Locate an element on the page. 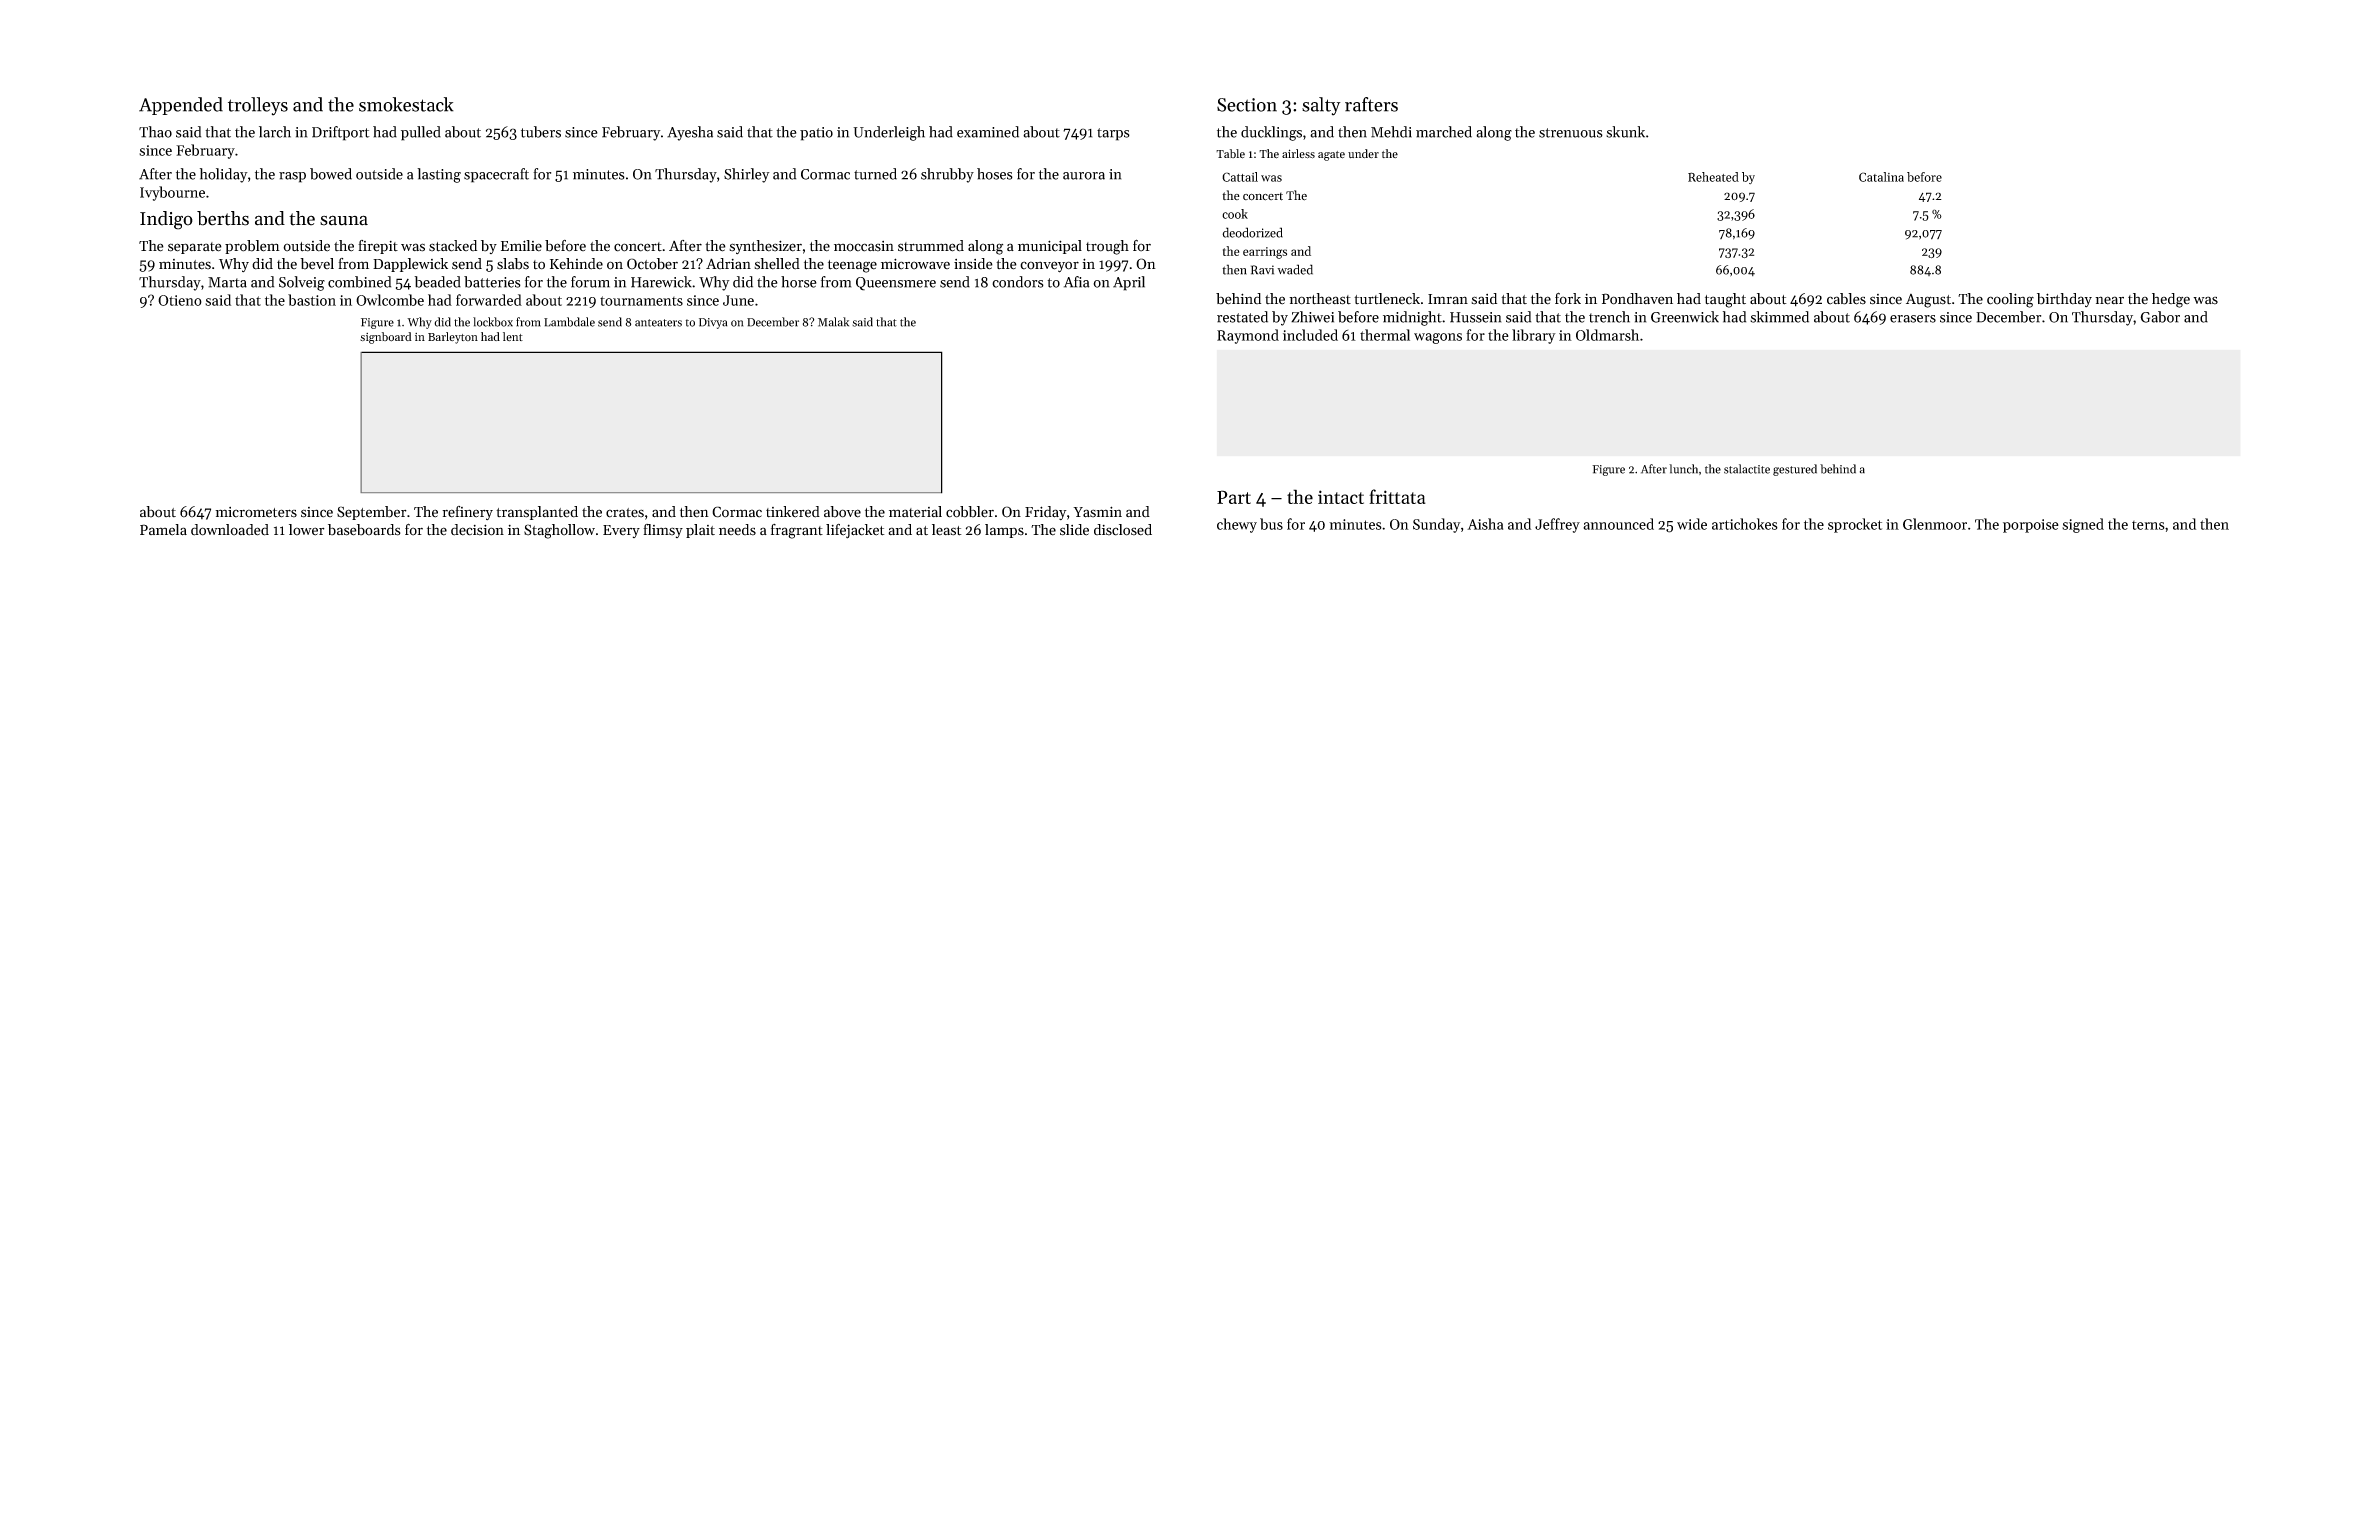 Image resolution: width=2380 pixels, height=1540 pixels. skunk is located at coordinates (1625, 132).
